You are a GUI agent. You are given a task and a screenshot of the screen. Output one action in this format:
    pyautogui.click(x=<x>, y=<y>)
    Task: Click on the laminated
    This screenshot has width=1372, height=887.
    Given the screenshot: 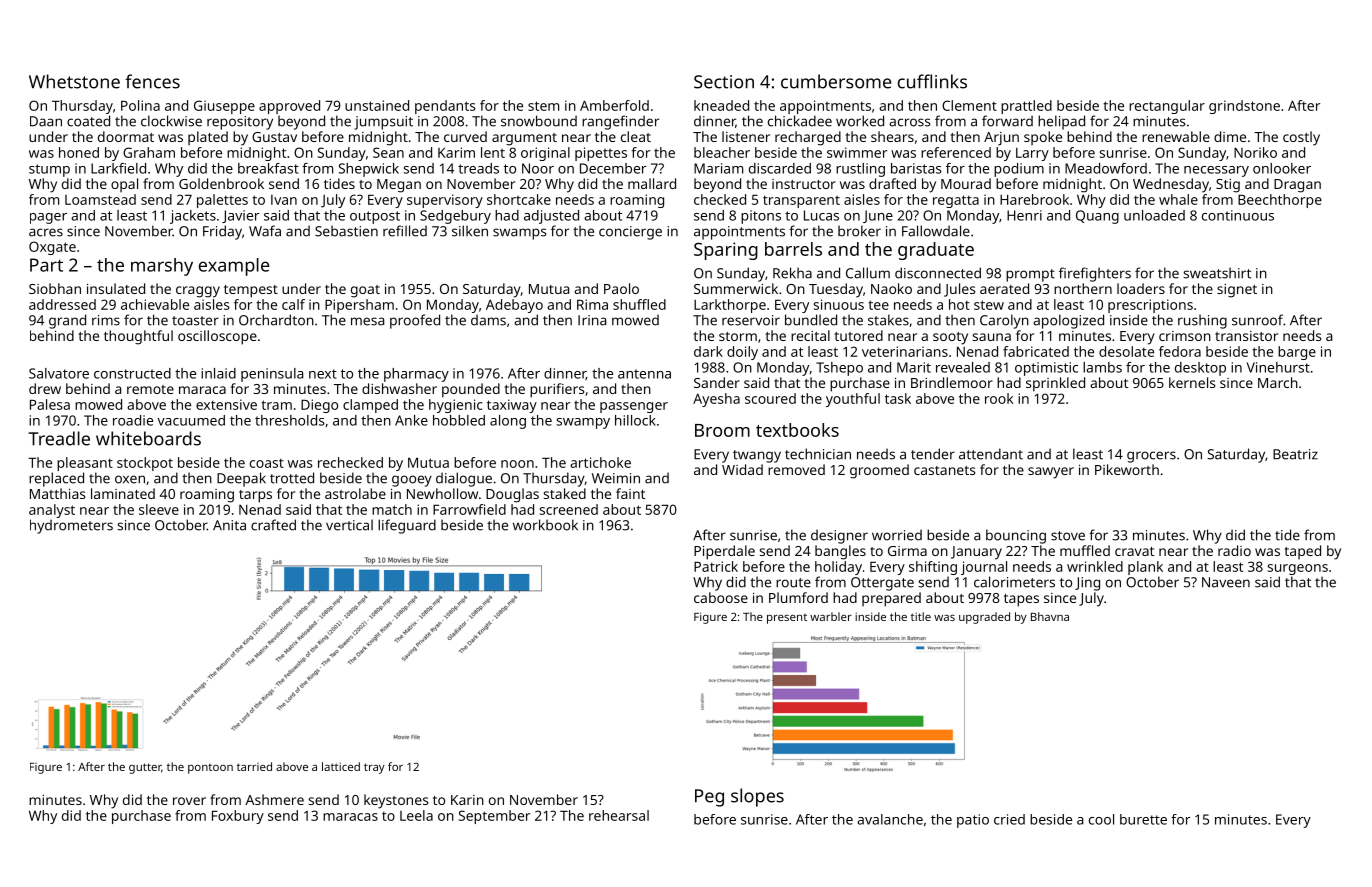 What is the action you would take?
    pyautogui.click(x=123, y=493)
